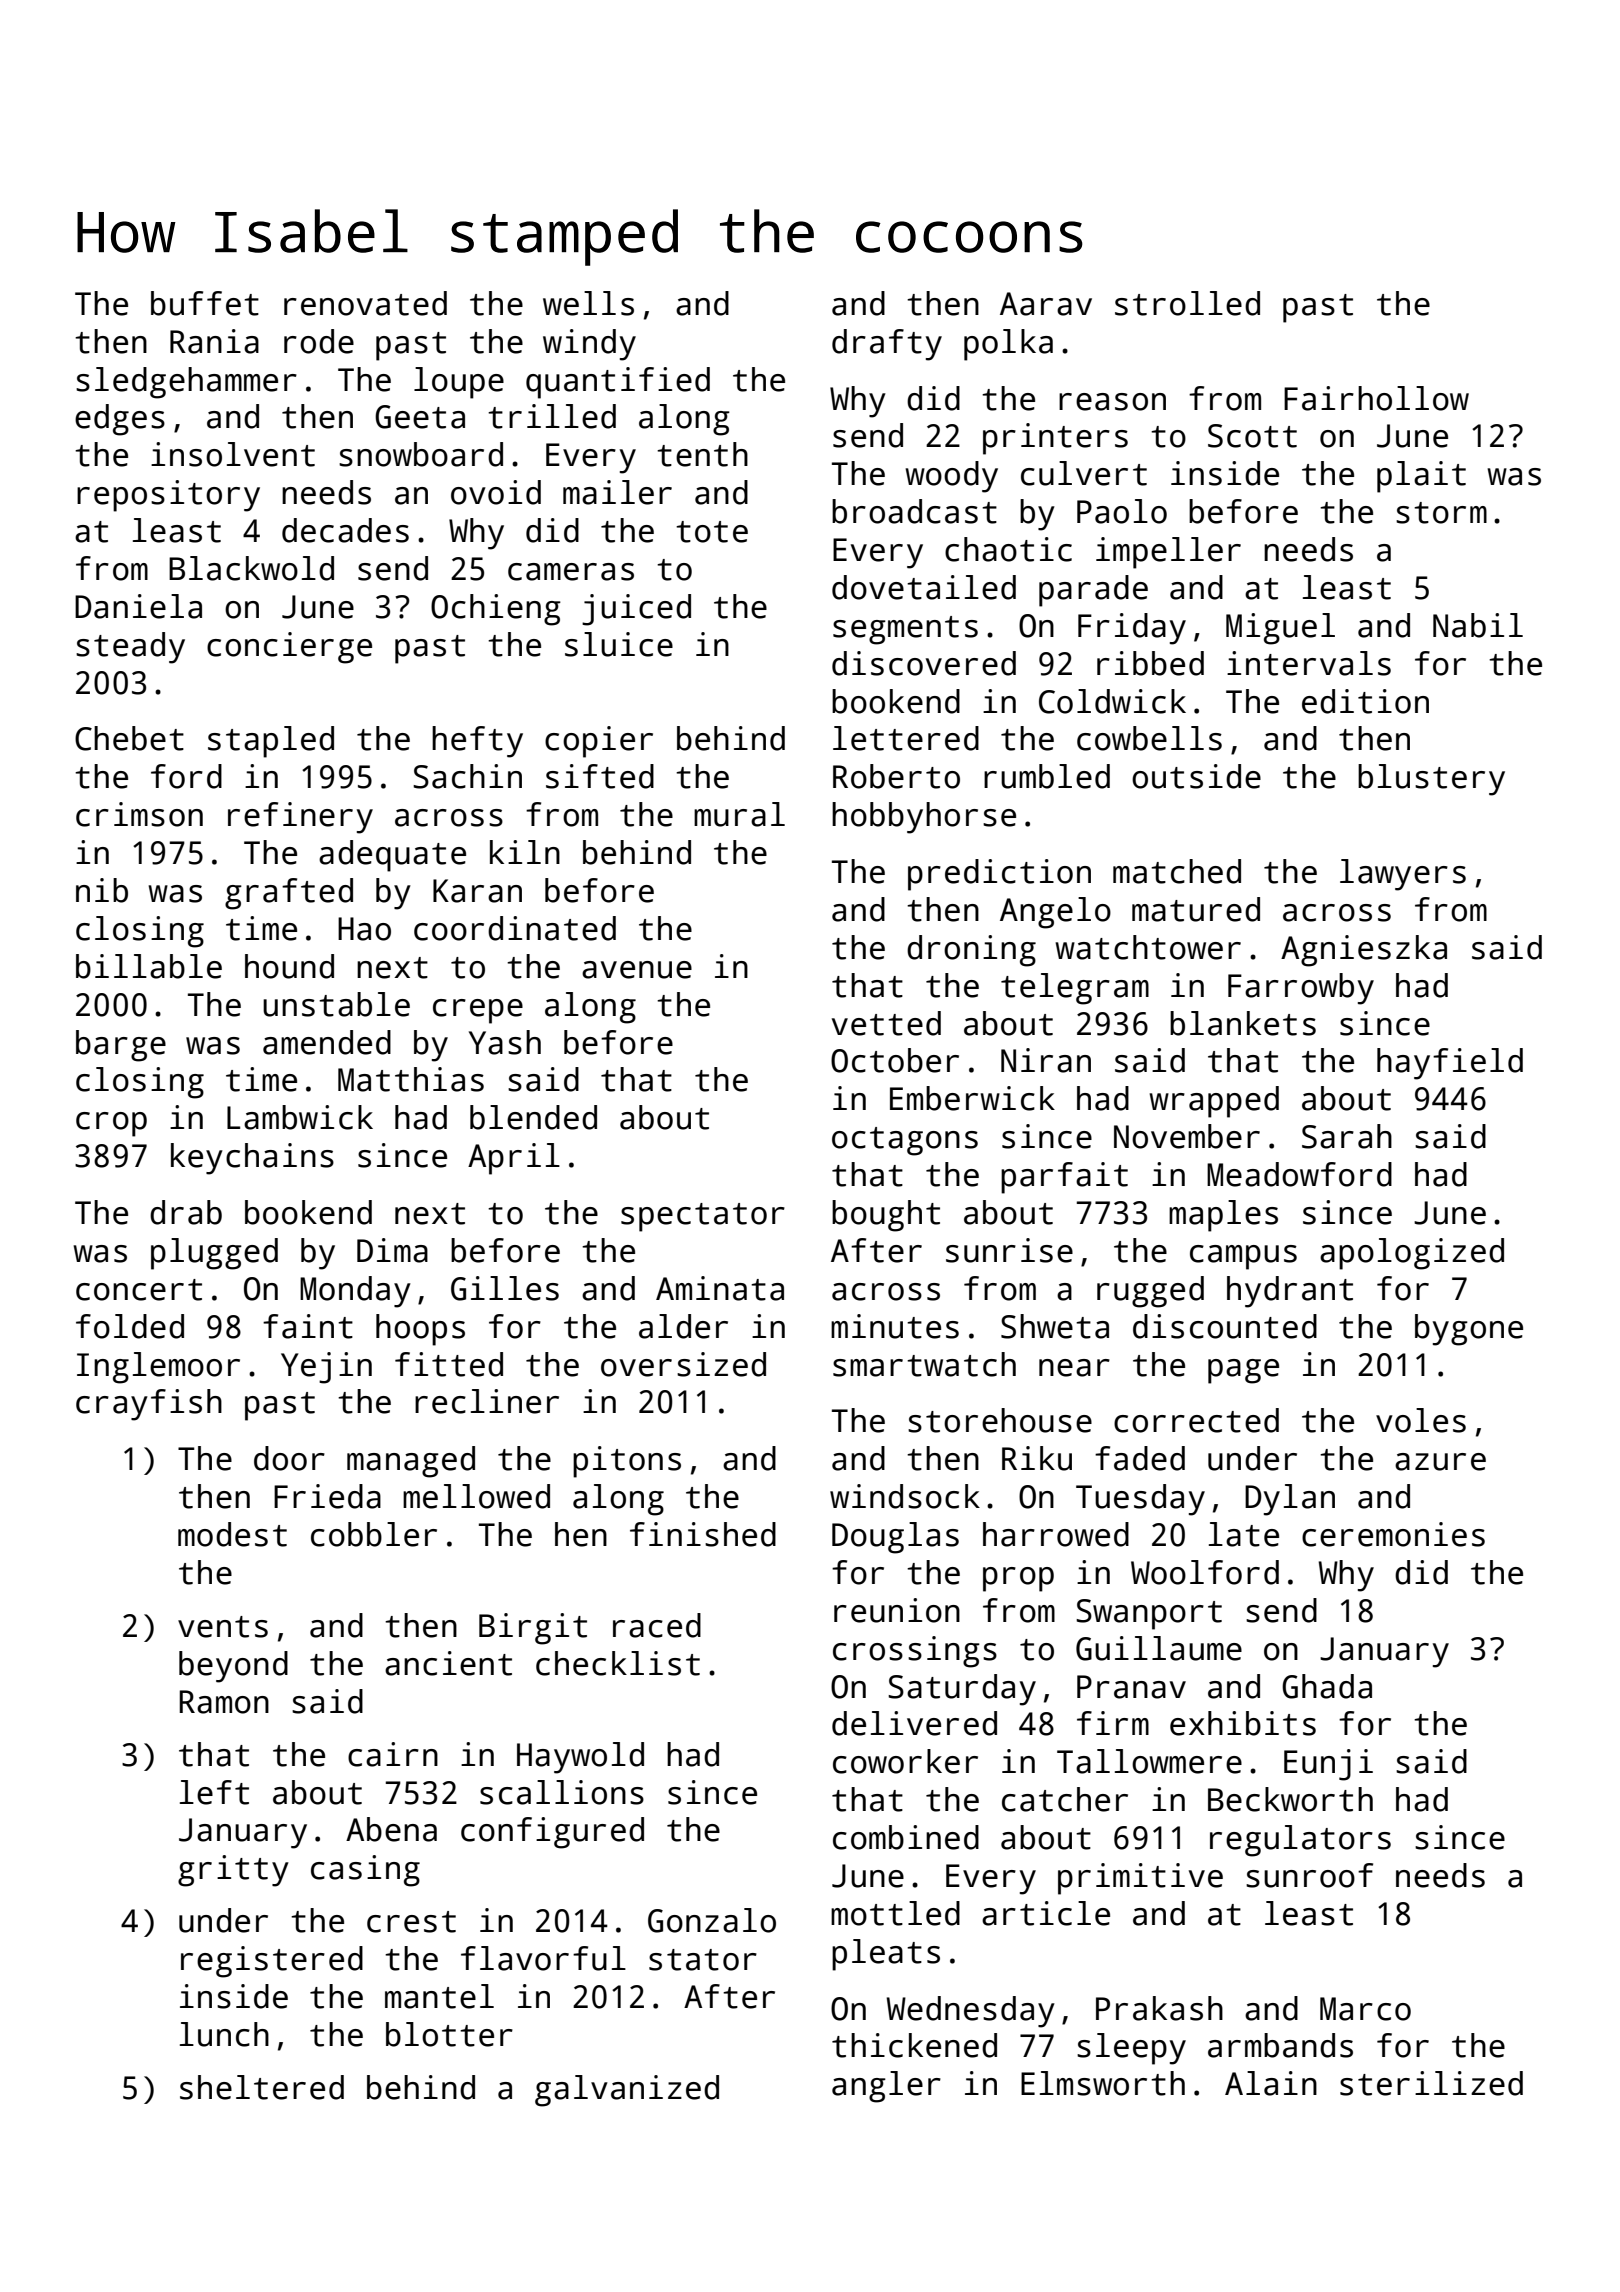 This screenshot has width=1620, height=2292. What do you see at coordinates (627, 2091) in the screenshot?
I see `galvanized` at bounding box center [627, 2091].
